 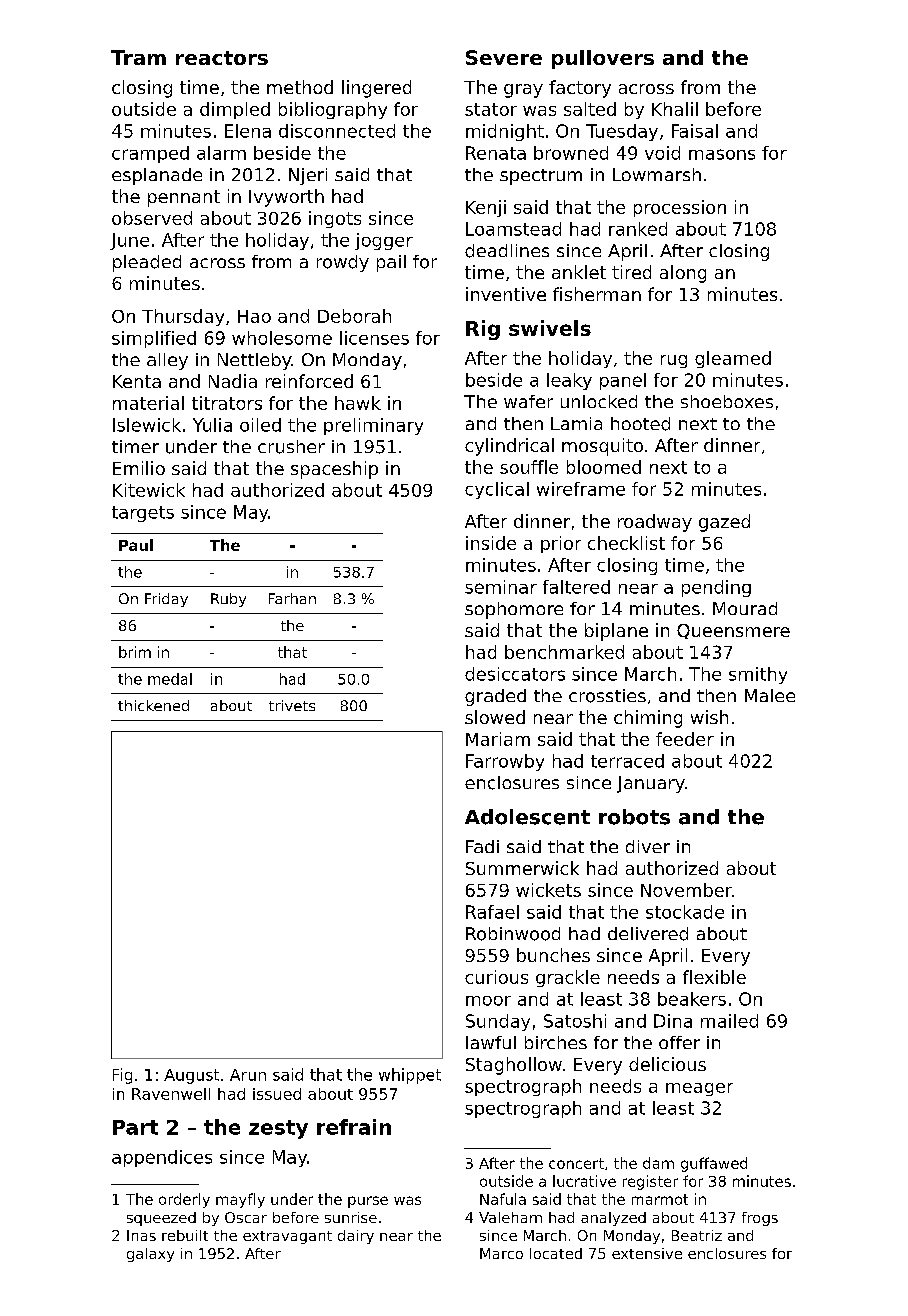 I want to click on trivets, so click(x=292, y=705).
